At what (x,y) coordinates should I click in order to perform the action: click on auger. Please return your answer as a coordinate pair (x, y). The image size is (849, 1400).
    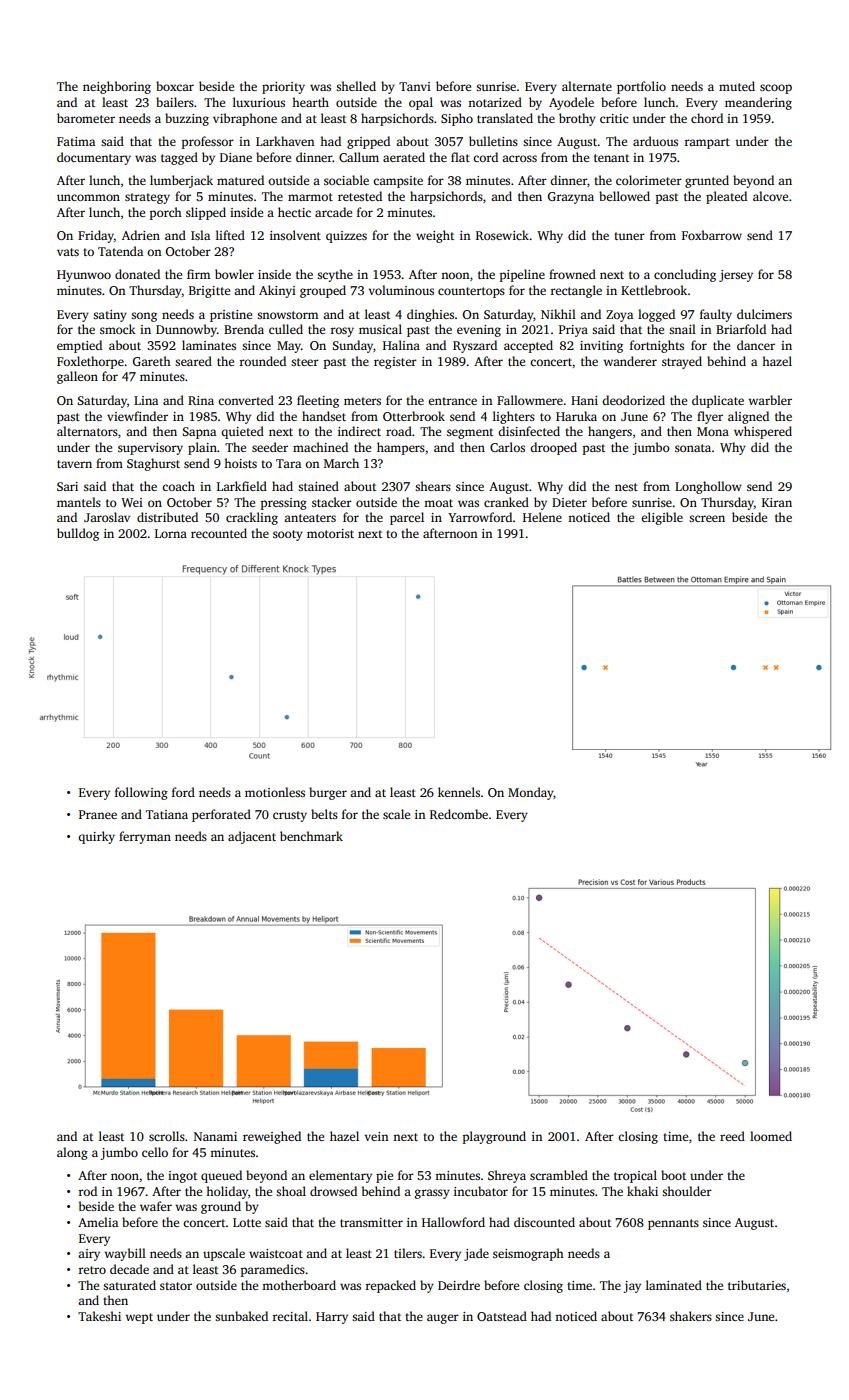
    Looking at the image, I should click on (443, 1319).
